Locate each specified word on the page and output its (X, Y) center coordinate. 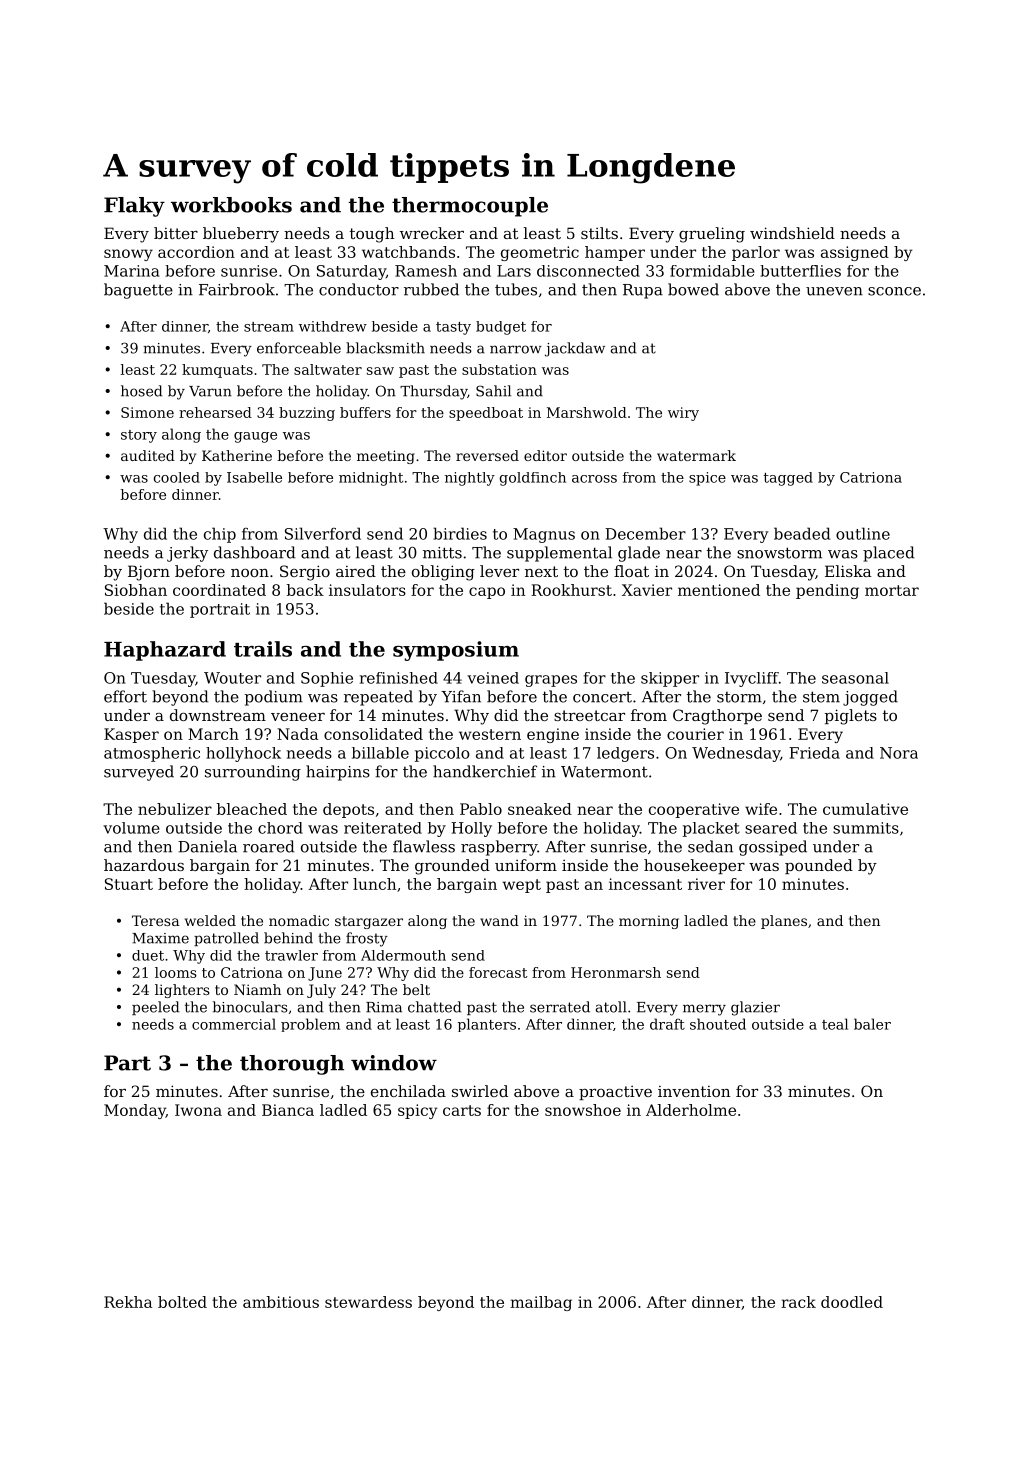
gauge (255, 437)
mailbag (541, 1303)
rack (798, 1302)
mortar (892, 590)
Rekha (128, 1302)
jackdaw (575, 349)
